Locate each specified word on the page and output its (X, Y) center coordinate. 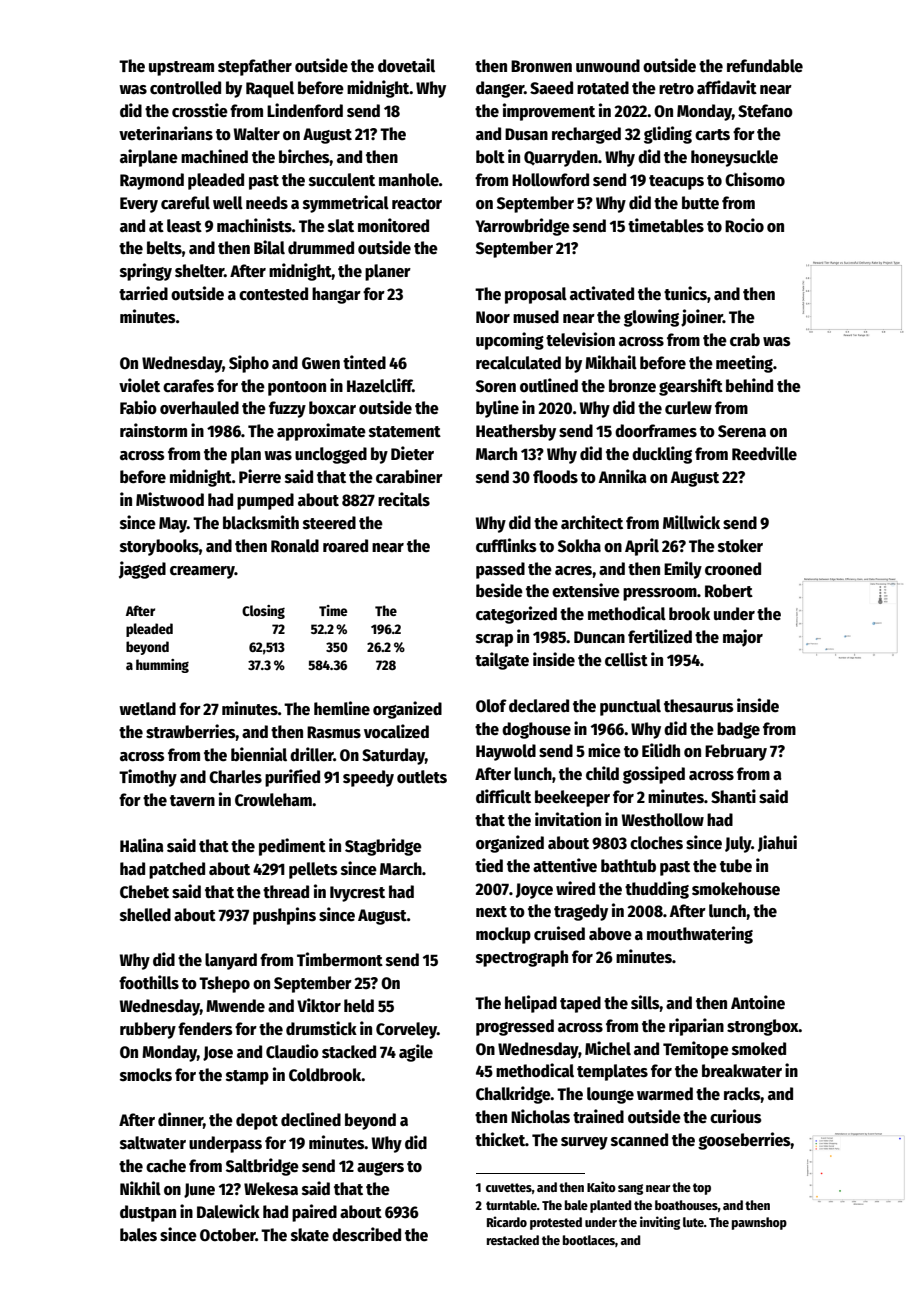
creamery (202, 572)
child (602, 773)
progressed (515, 1027)
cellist (626, 659)
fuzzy (287, 409)
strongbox (763, 1027)
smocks (146, 1075)
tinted (364, 362)
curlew (688, 408)
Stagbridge (383, 847)
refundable (765, 66)
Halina (142, 845)
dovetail (406, 65)
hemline (342, 708)
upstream (181, 68)
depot (257, 1121)
